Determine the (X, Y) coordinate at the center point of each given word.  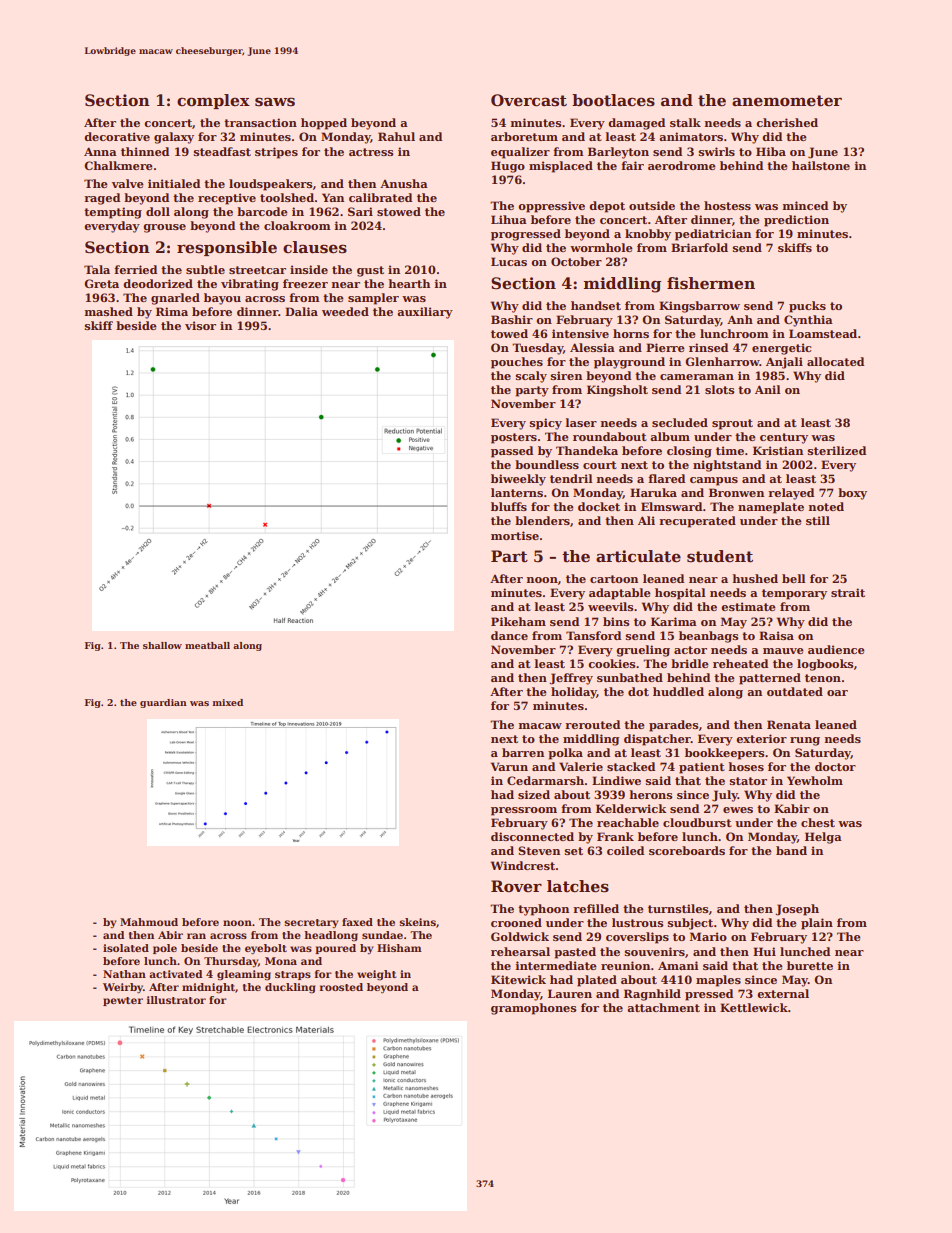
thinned (145, 151)
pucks (807, 307)
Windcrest (523, 865)
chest (818, 822)
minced (805, 205)
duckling (290, 988)
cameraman (697, 377)
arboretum (524, 136)
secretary (311, 923)
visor (200, 325)
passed (512, 452)
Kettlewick (754, 1007)
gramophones (533, 1009)
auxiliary (425, 313)
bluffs (509, 506)
